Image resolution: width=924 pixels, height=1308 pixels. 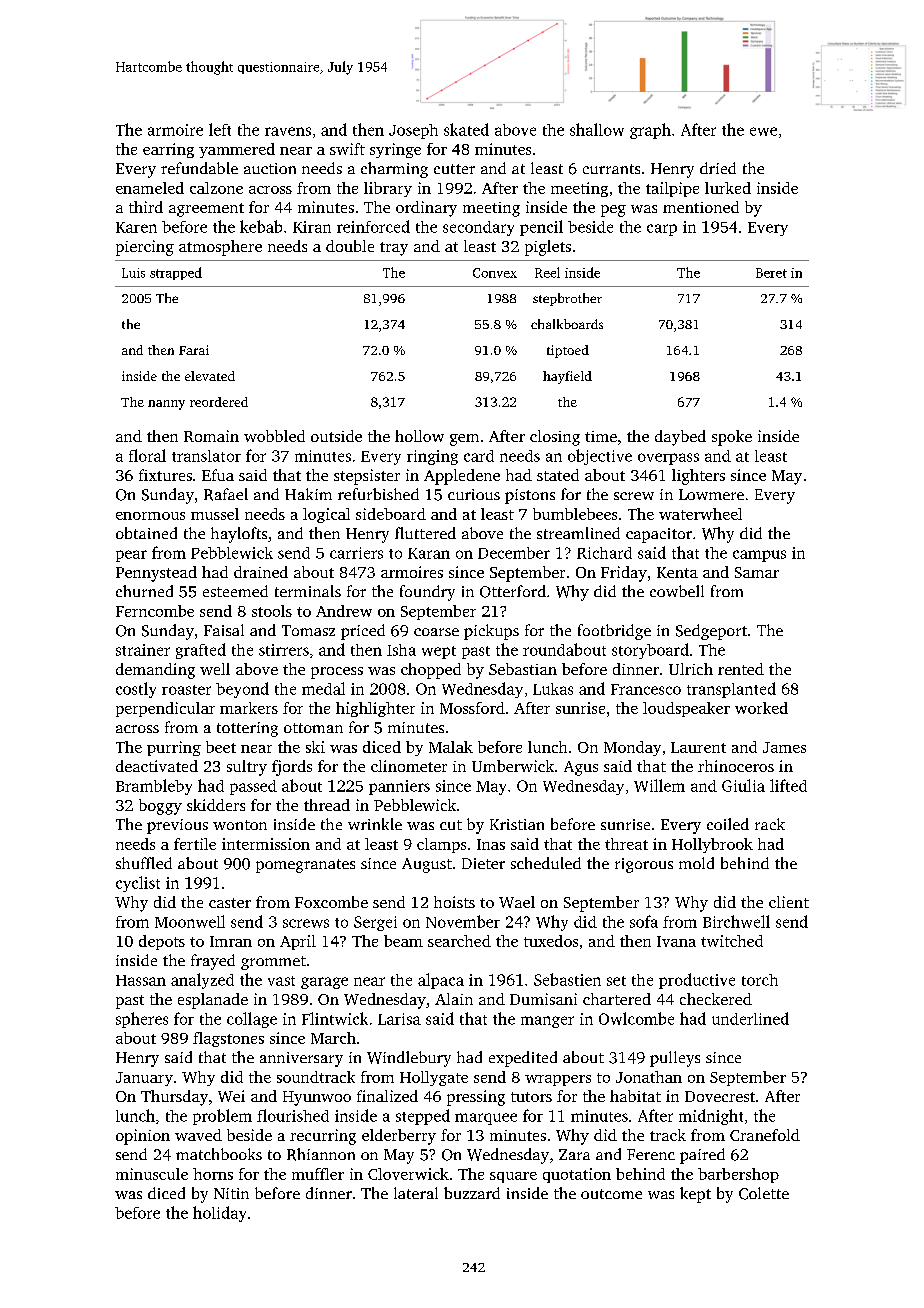 What do you see at coordinates (321, 1154) in the page?
I see `Rhiannon` at bounding box center [321, 1154].
